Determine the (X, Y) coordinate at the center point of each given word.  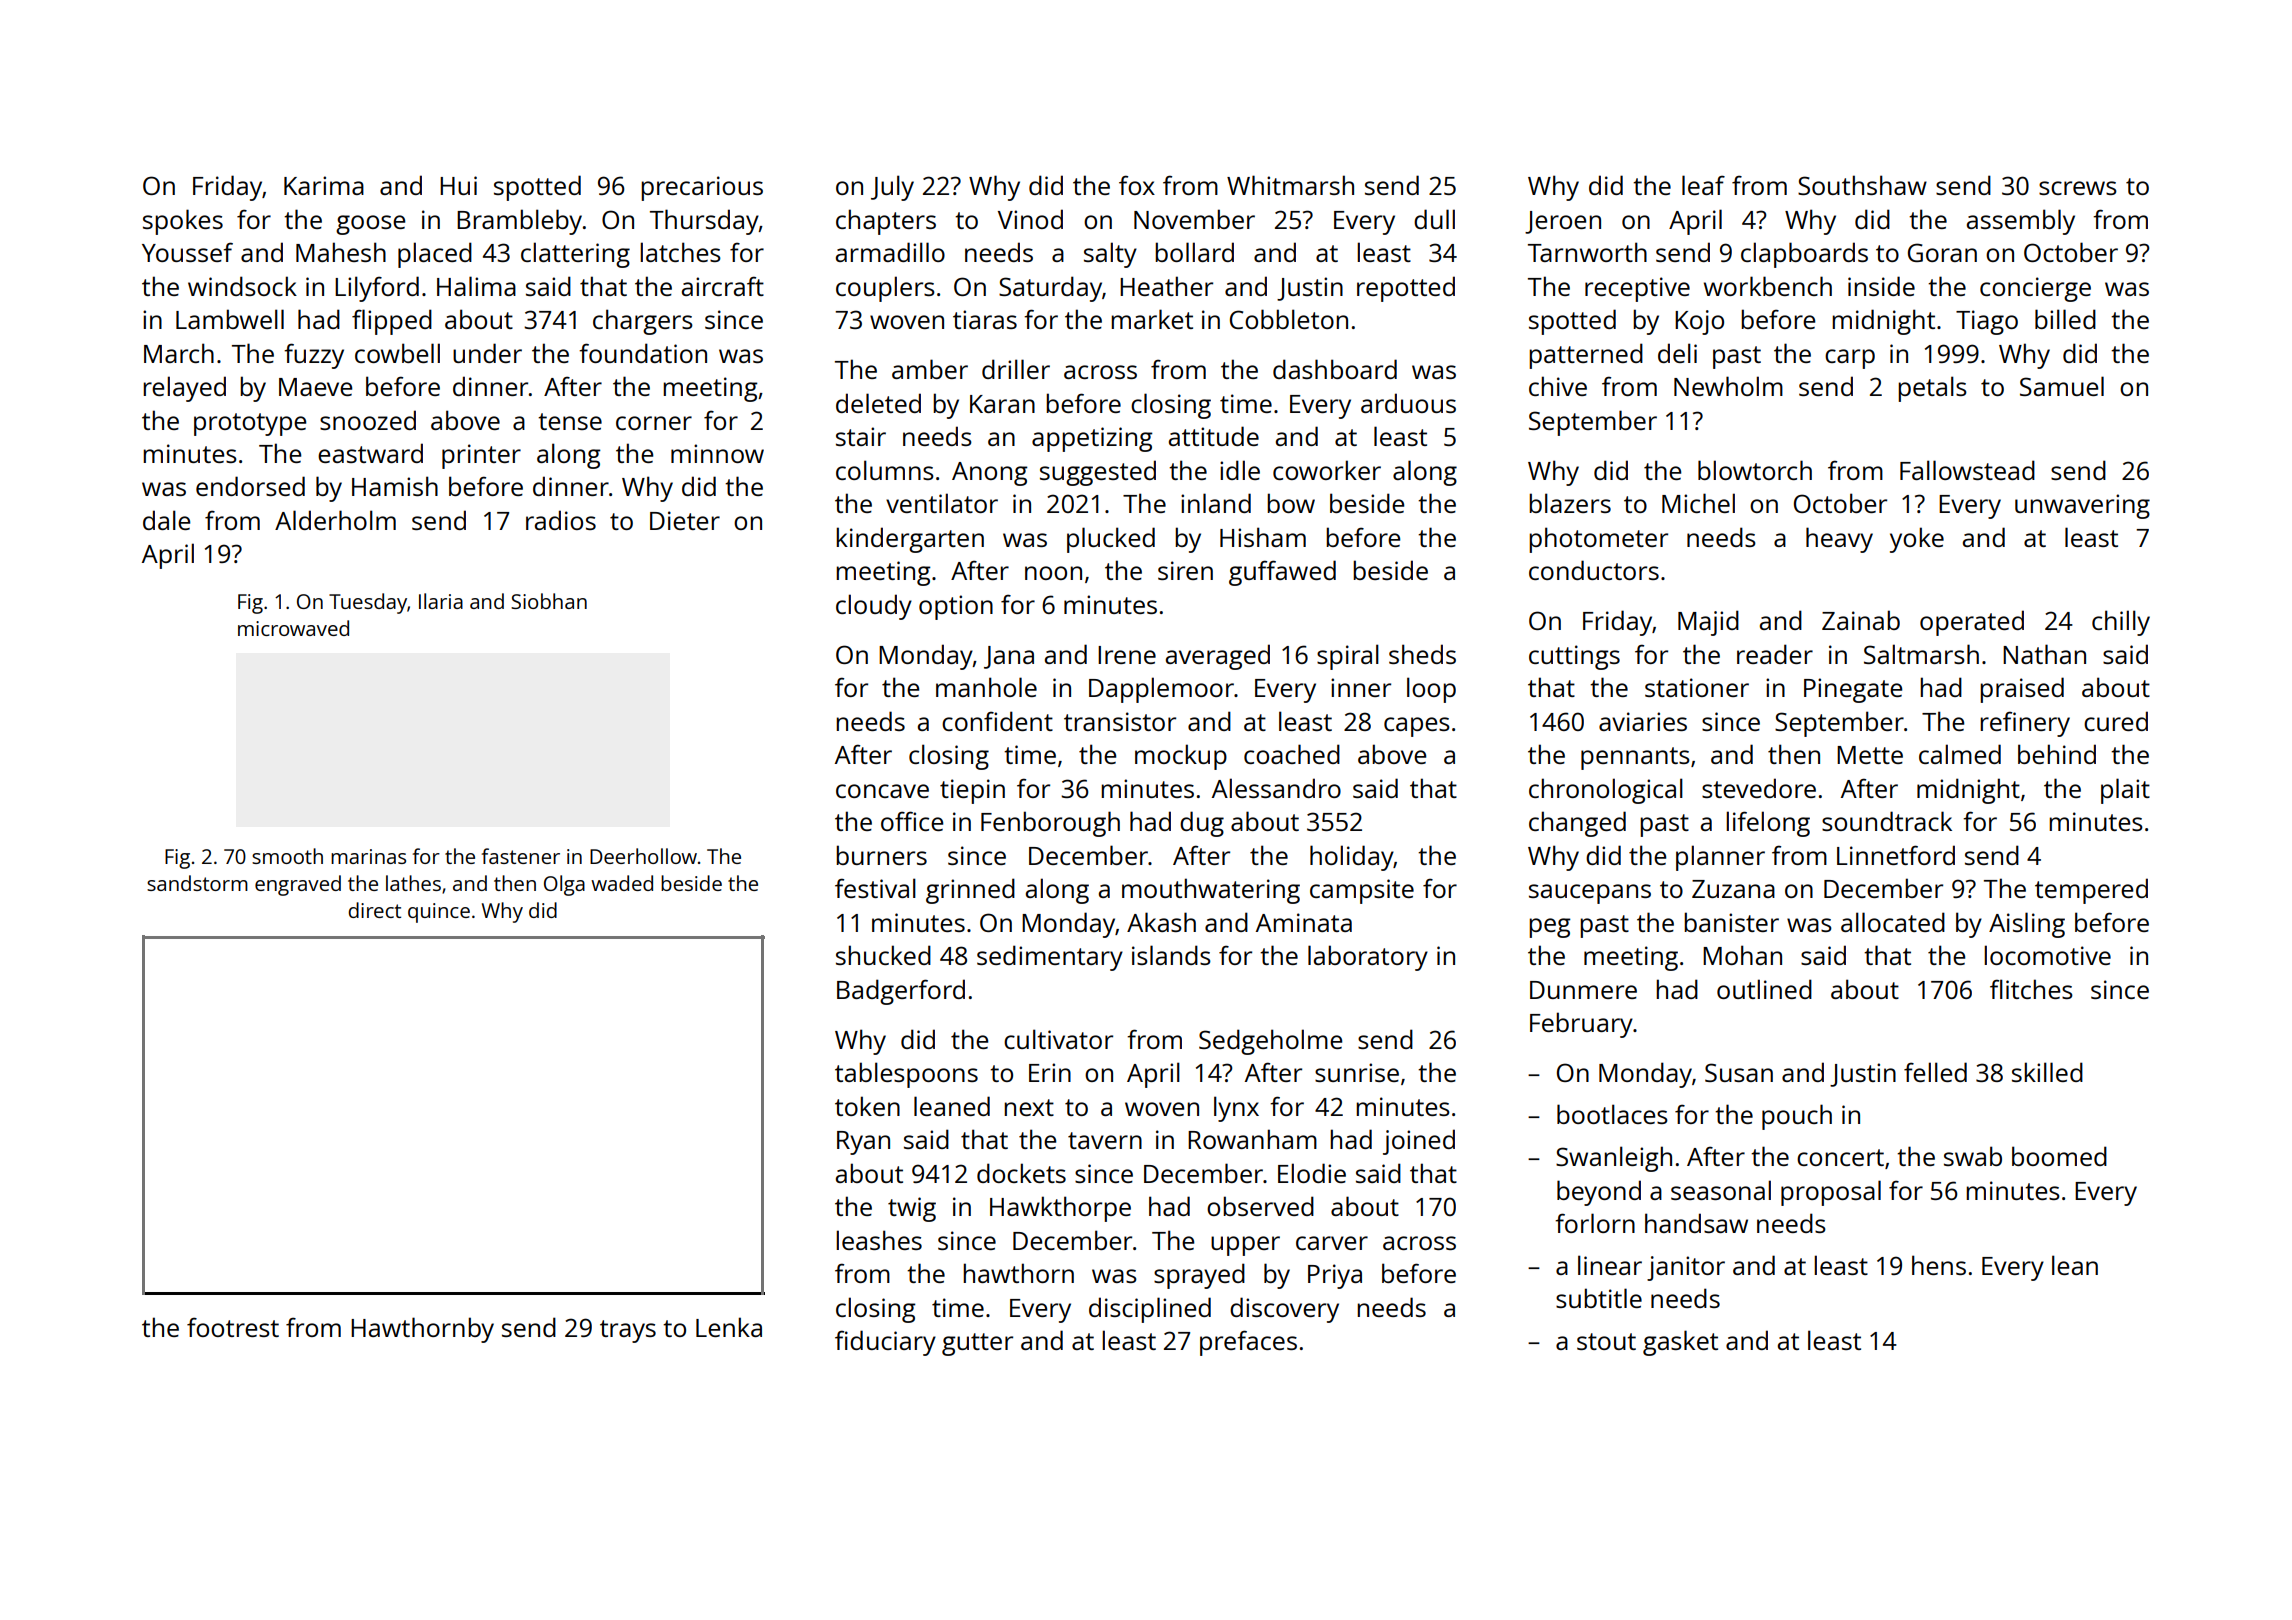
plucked (1111, 540)
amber (930, 369)
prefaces (1248, 1343)
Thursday (704, 222)
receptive (1637, 289)
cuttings (1574, 657)
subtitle (1599, 1298)
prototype (250, 424)
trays (628, 1331)
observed (1260, 1206)
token (867, 1106)
